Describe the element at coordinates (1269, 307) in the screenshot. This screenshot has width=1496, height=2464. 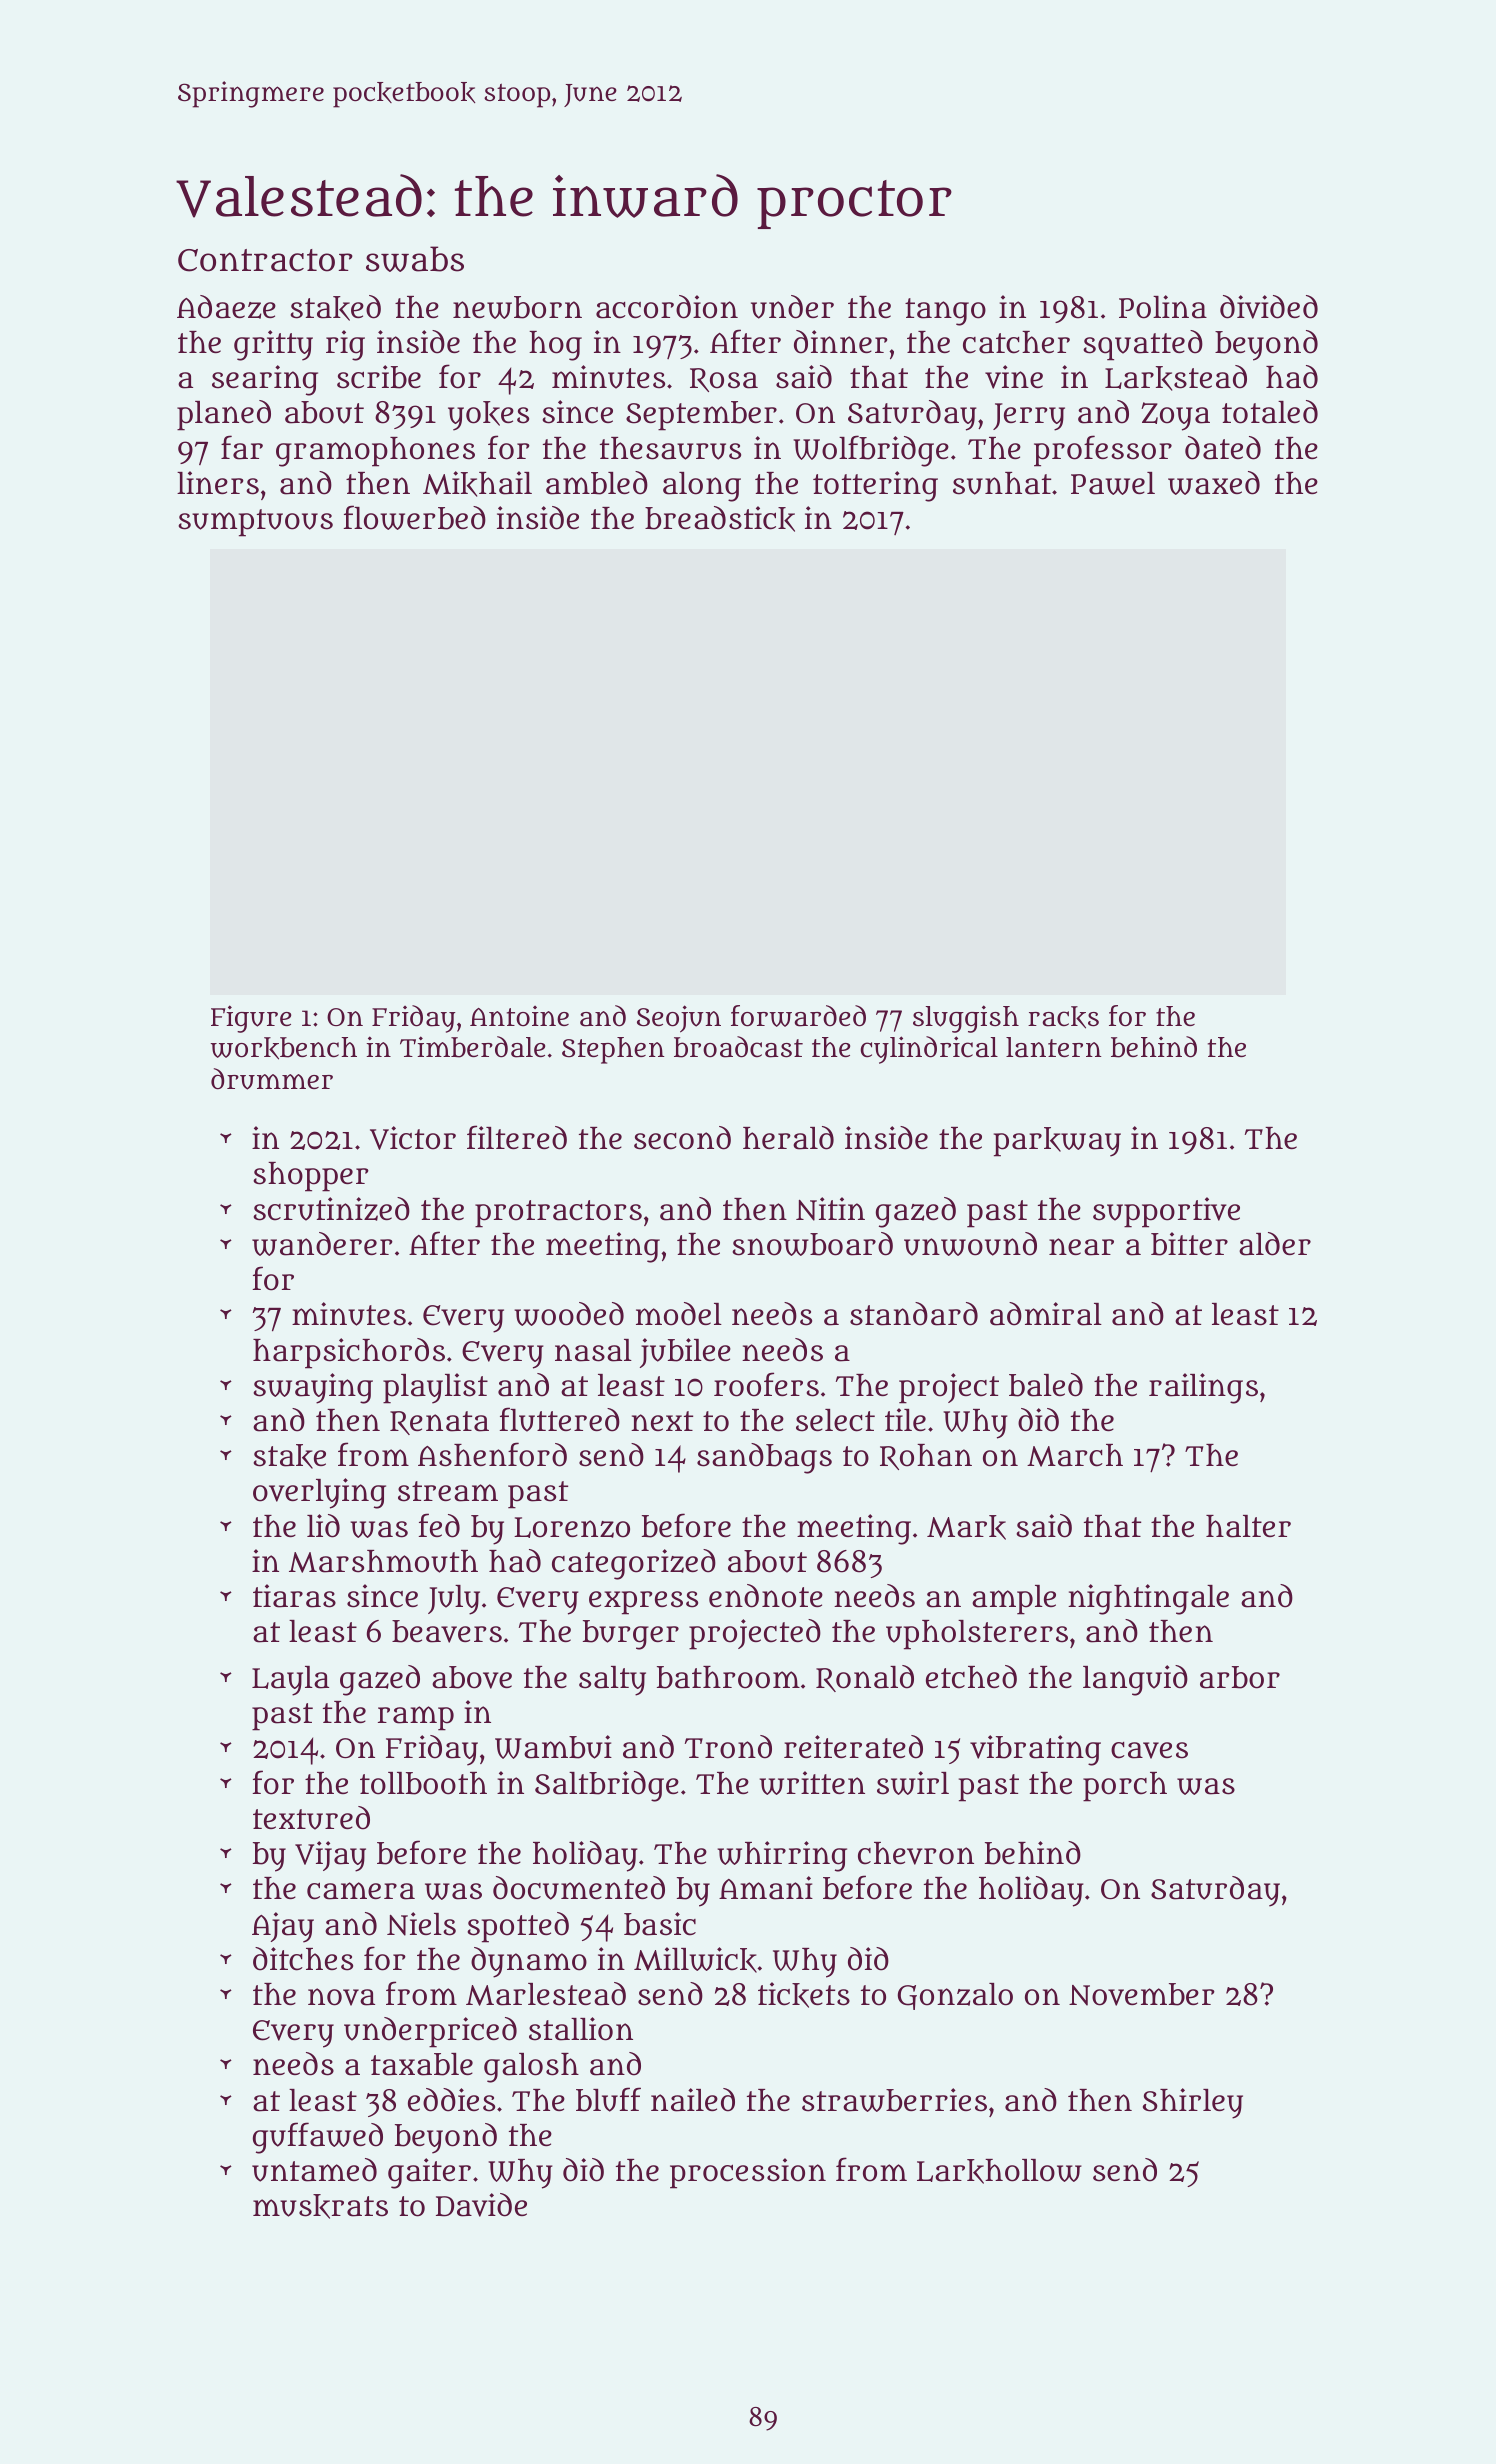
I see `divided` at that location.
